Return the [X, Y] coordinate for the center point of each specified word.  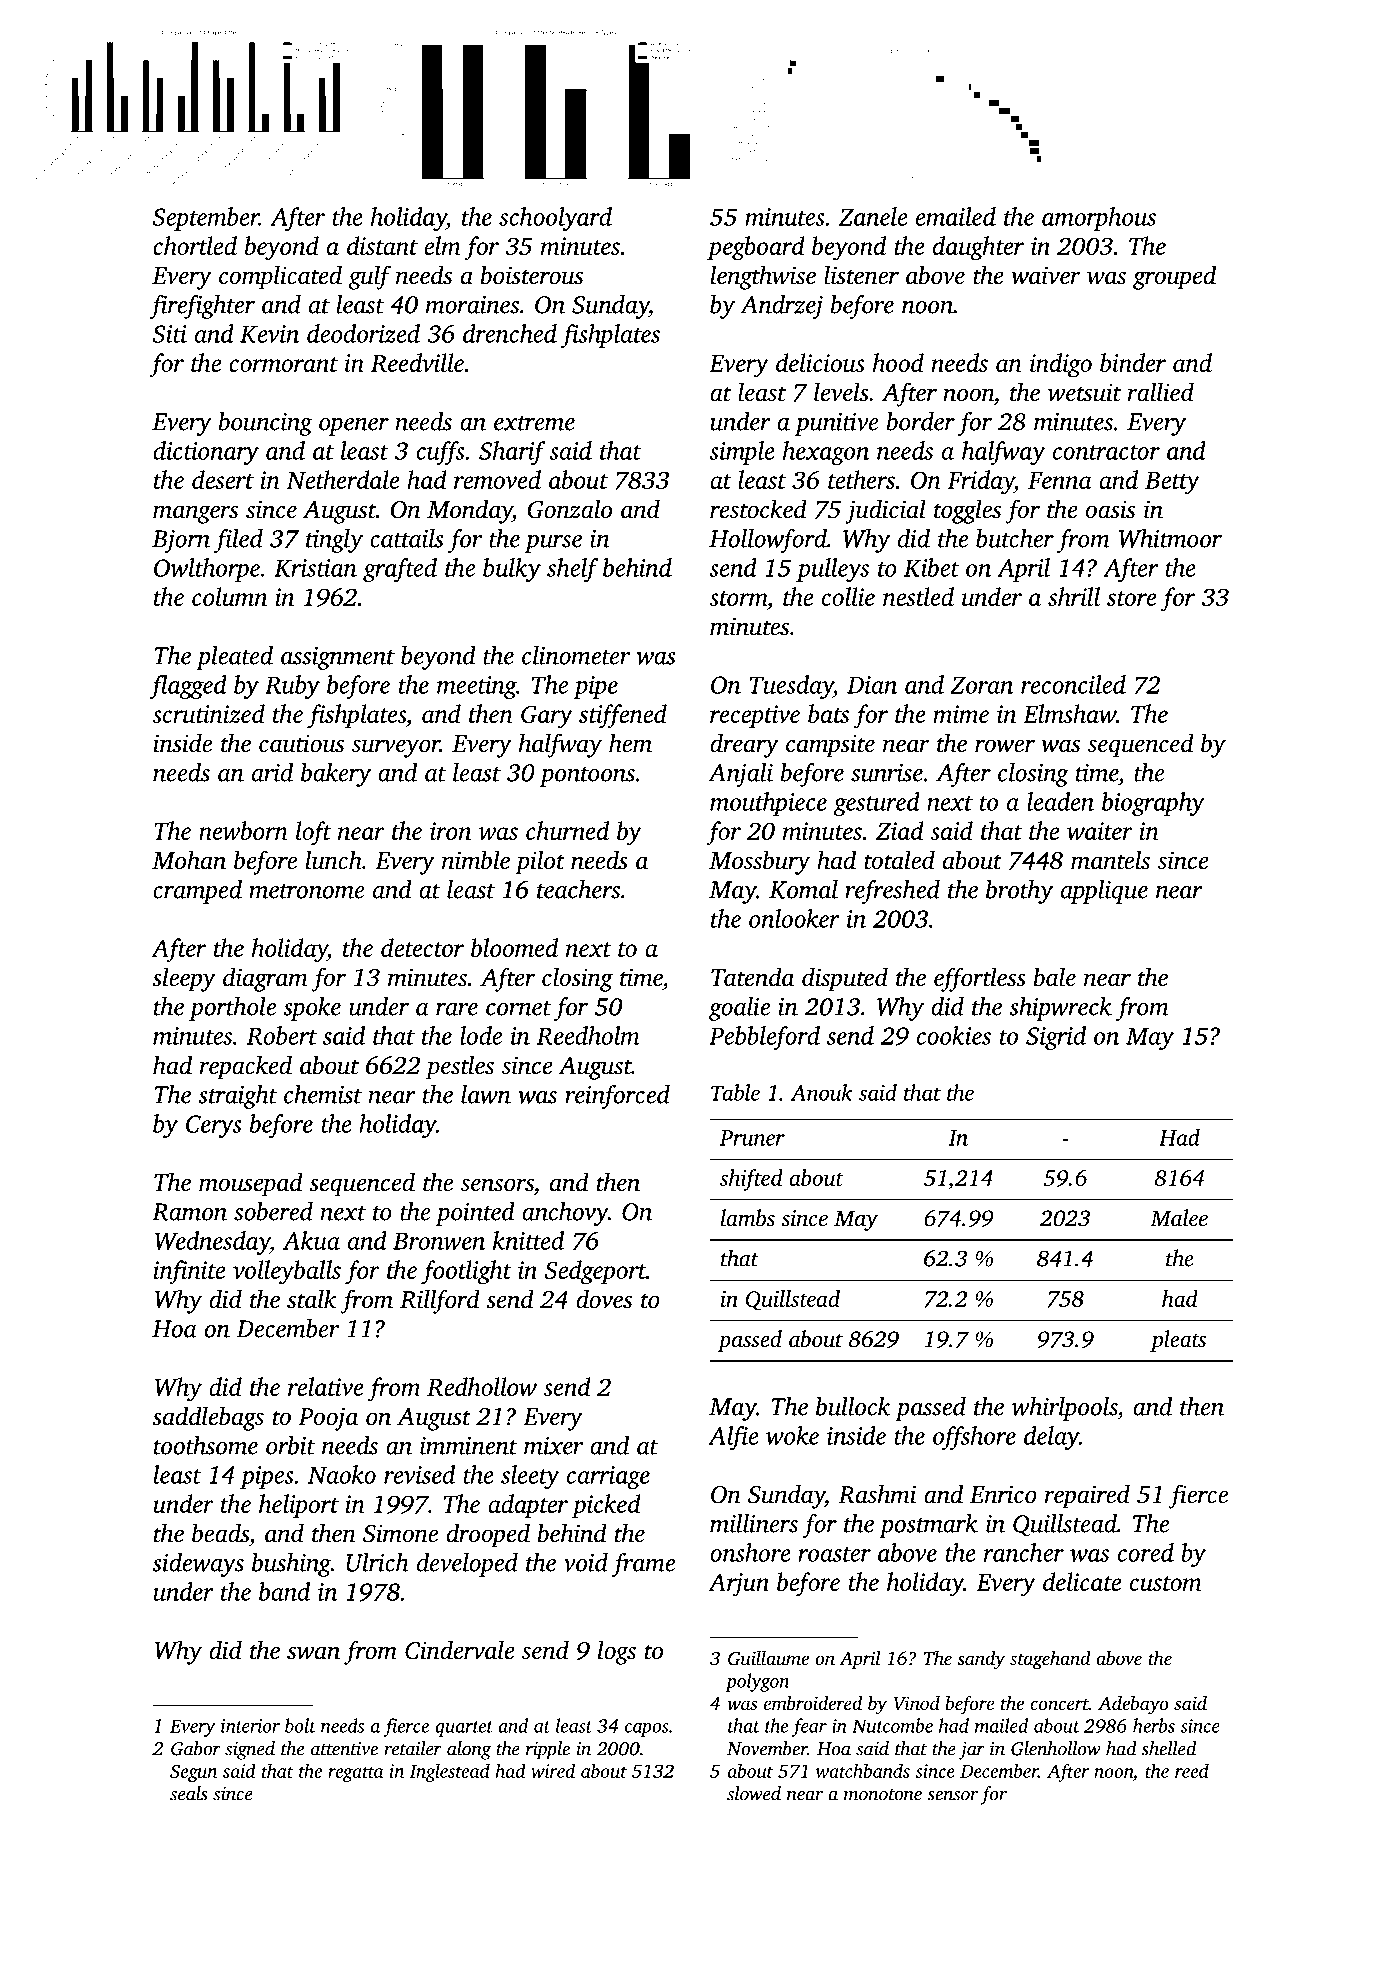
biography [1153, 804]
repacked [246, 1067]
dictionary [206, 453]
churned [567, 830]
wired [553, 1770]
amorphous [1099, 219]
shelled [1168, 1748]
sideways [198, 1565]
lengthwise [763, 277]
